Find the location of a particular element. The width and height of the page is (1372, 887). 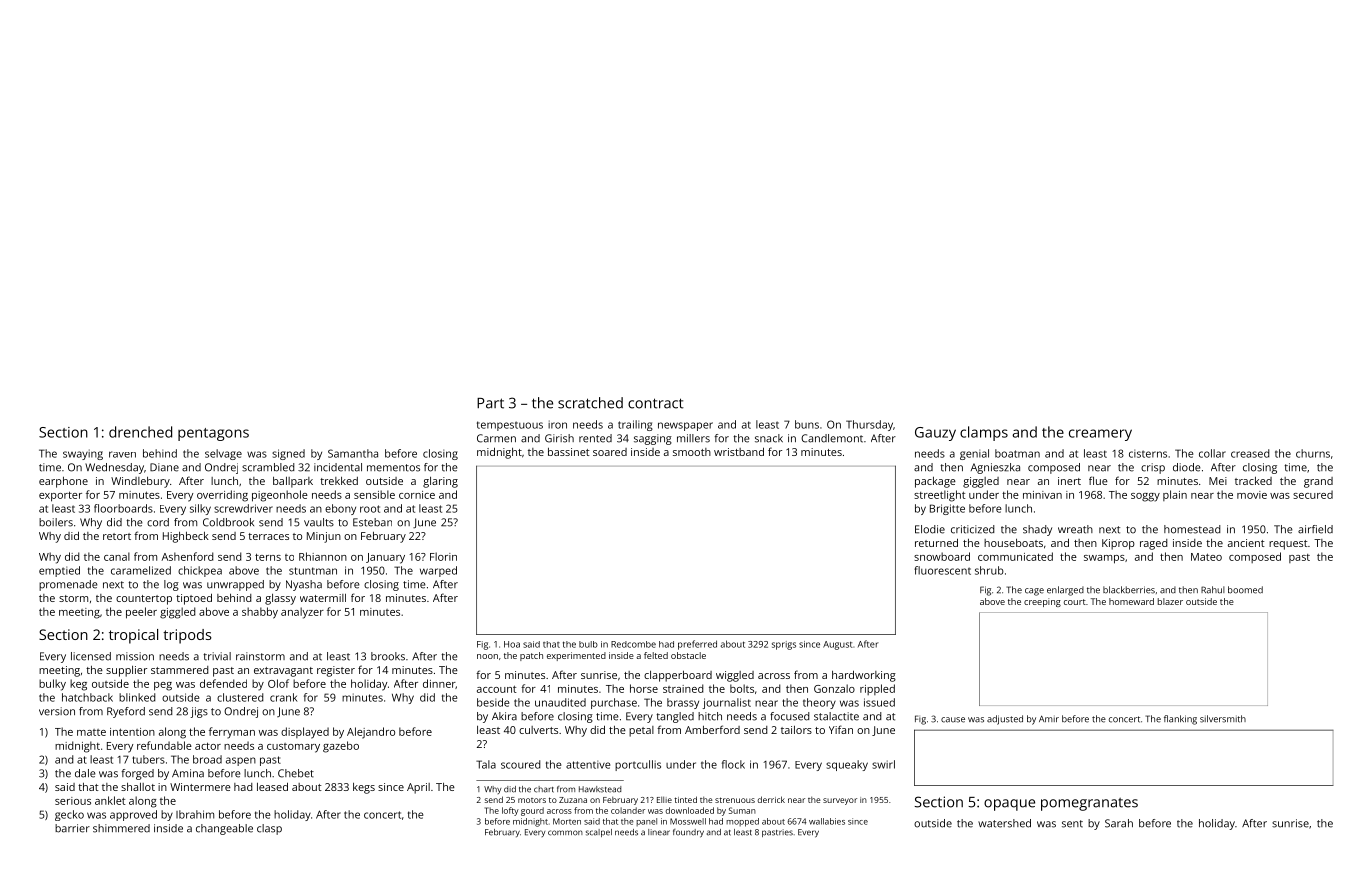

tempestuous is located at coordinates (510, 426).
